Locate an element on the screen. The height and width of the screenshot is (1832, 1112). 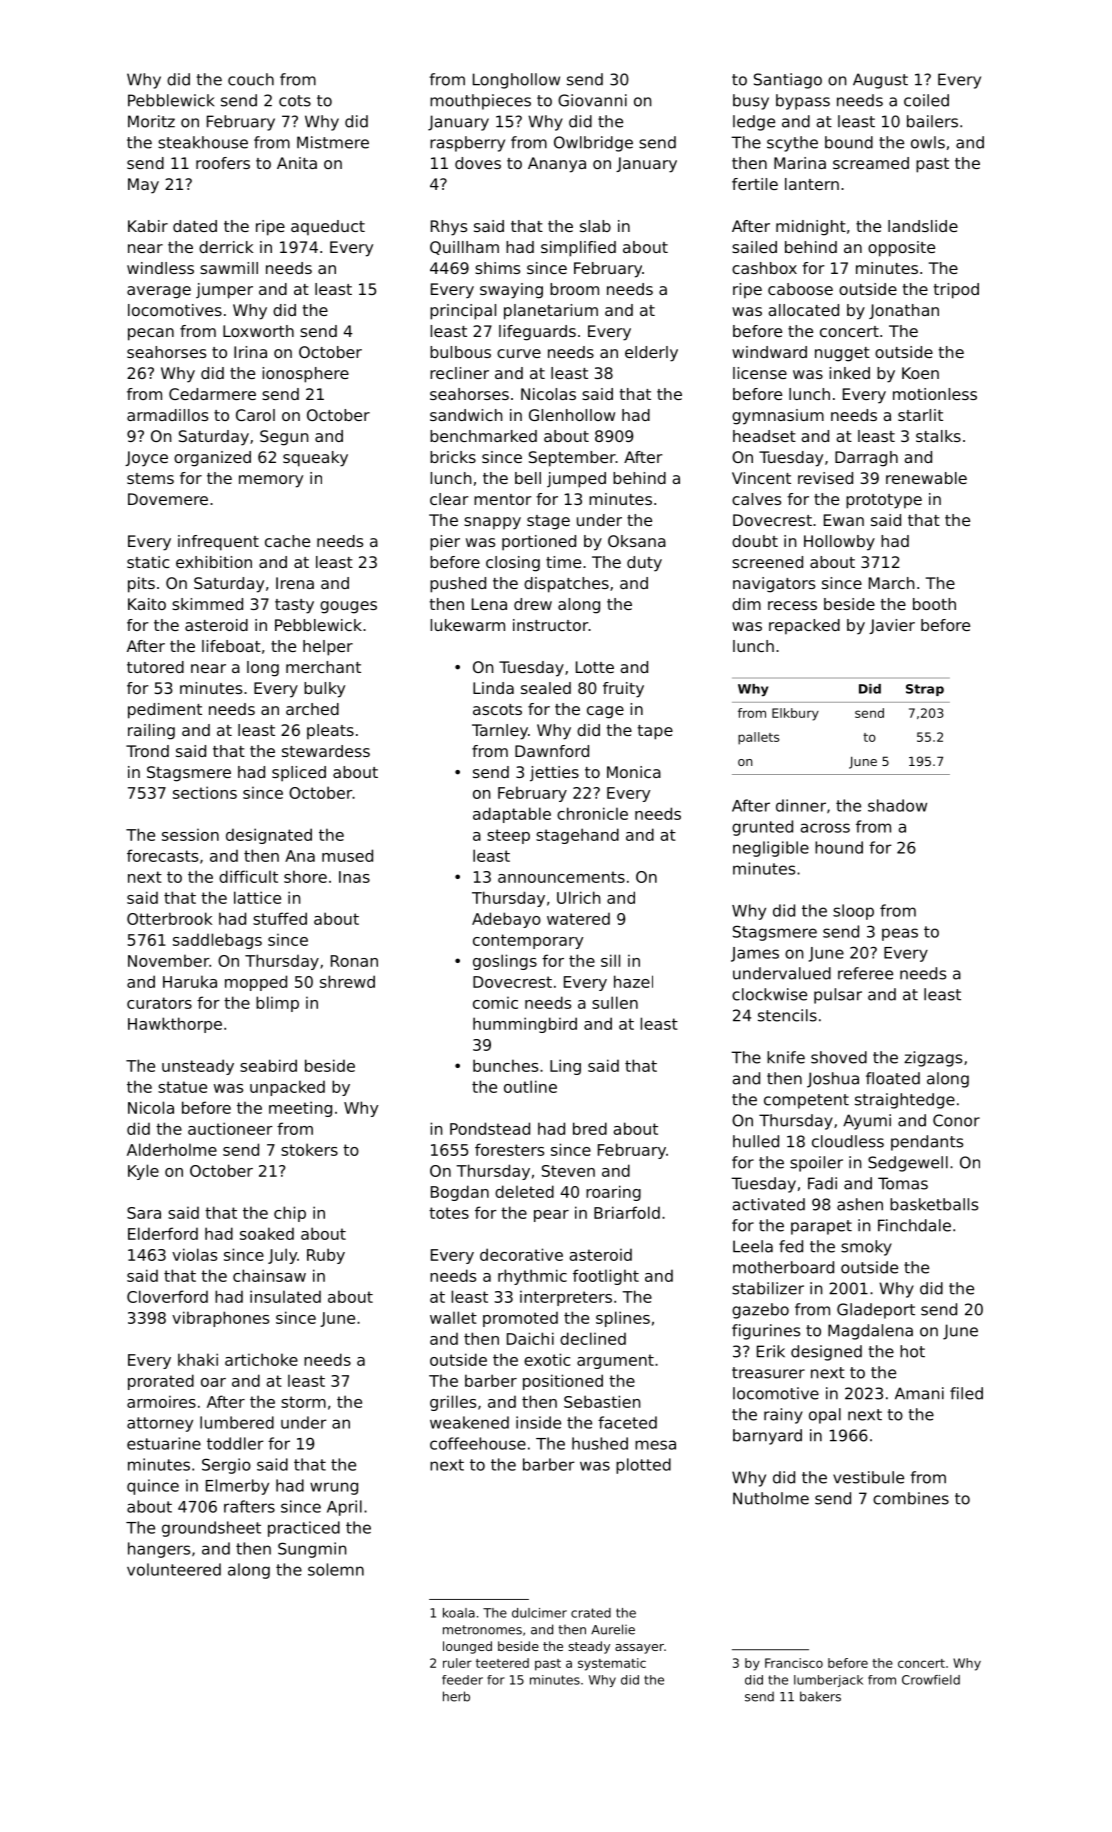
volunteered is located at coordinates (174, 1569).
